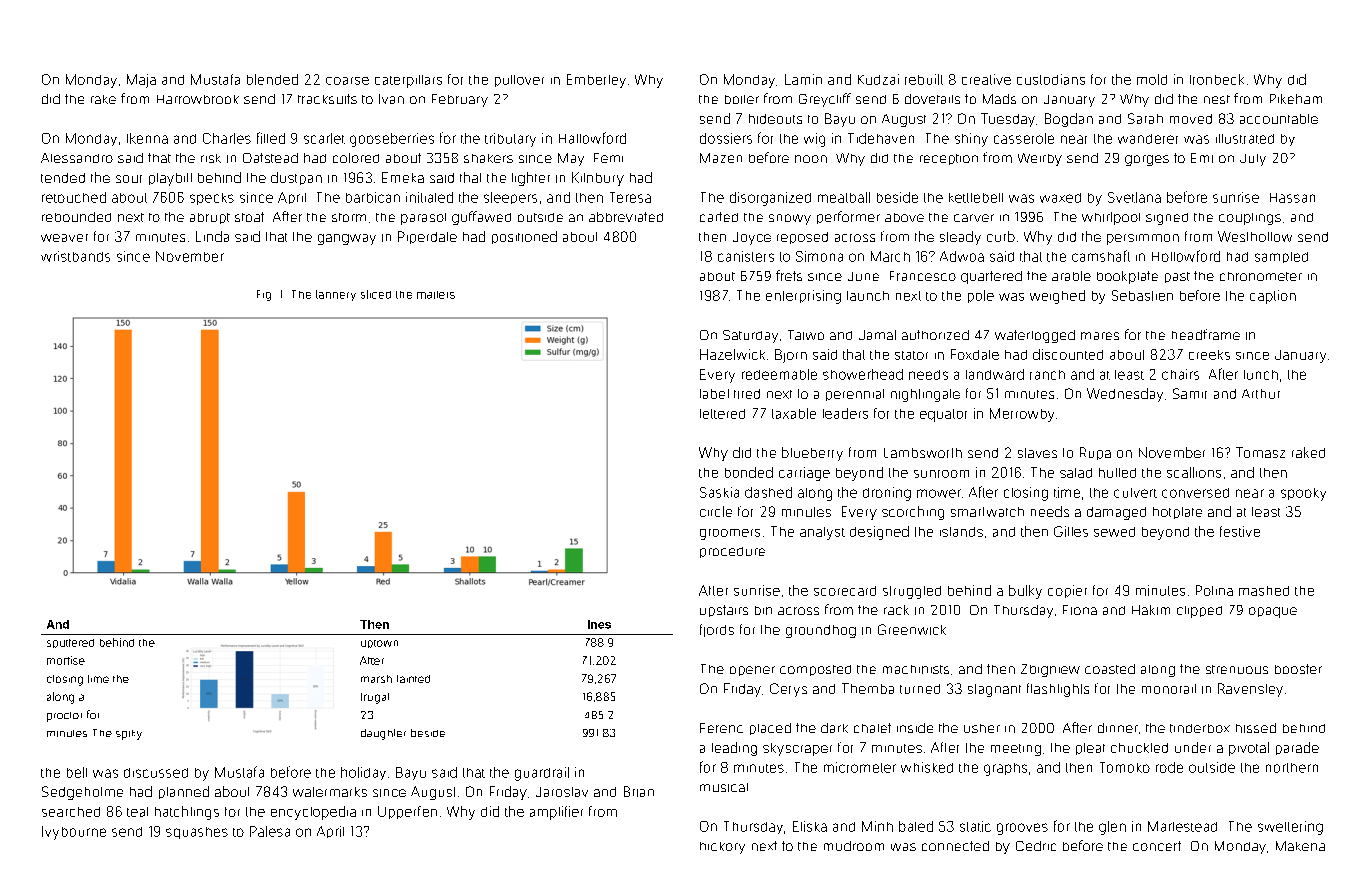 This document has width=1372, height=887. What do you see at coordinates (1199, 612) in the document?
I see `clipped` at bounding box center [1199, 612].
